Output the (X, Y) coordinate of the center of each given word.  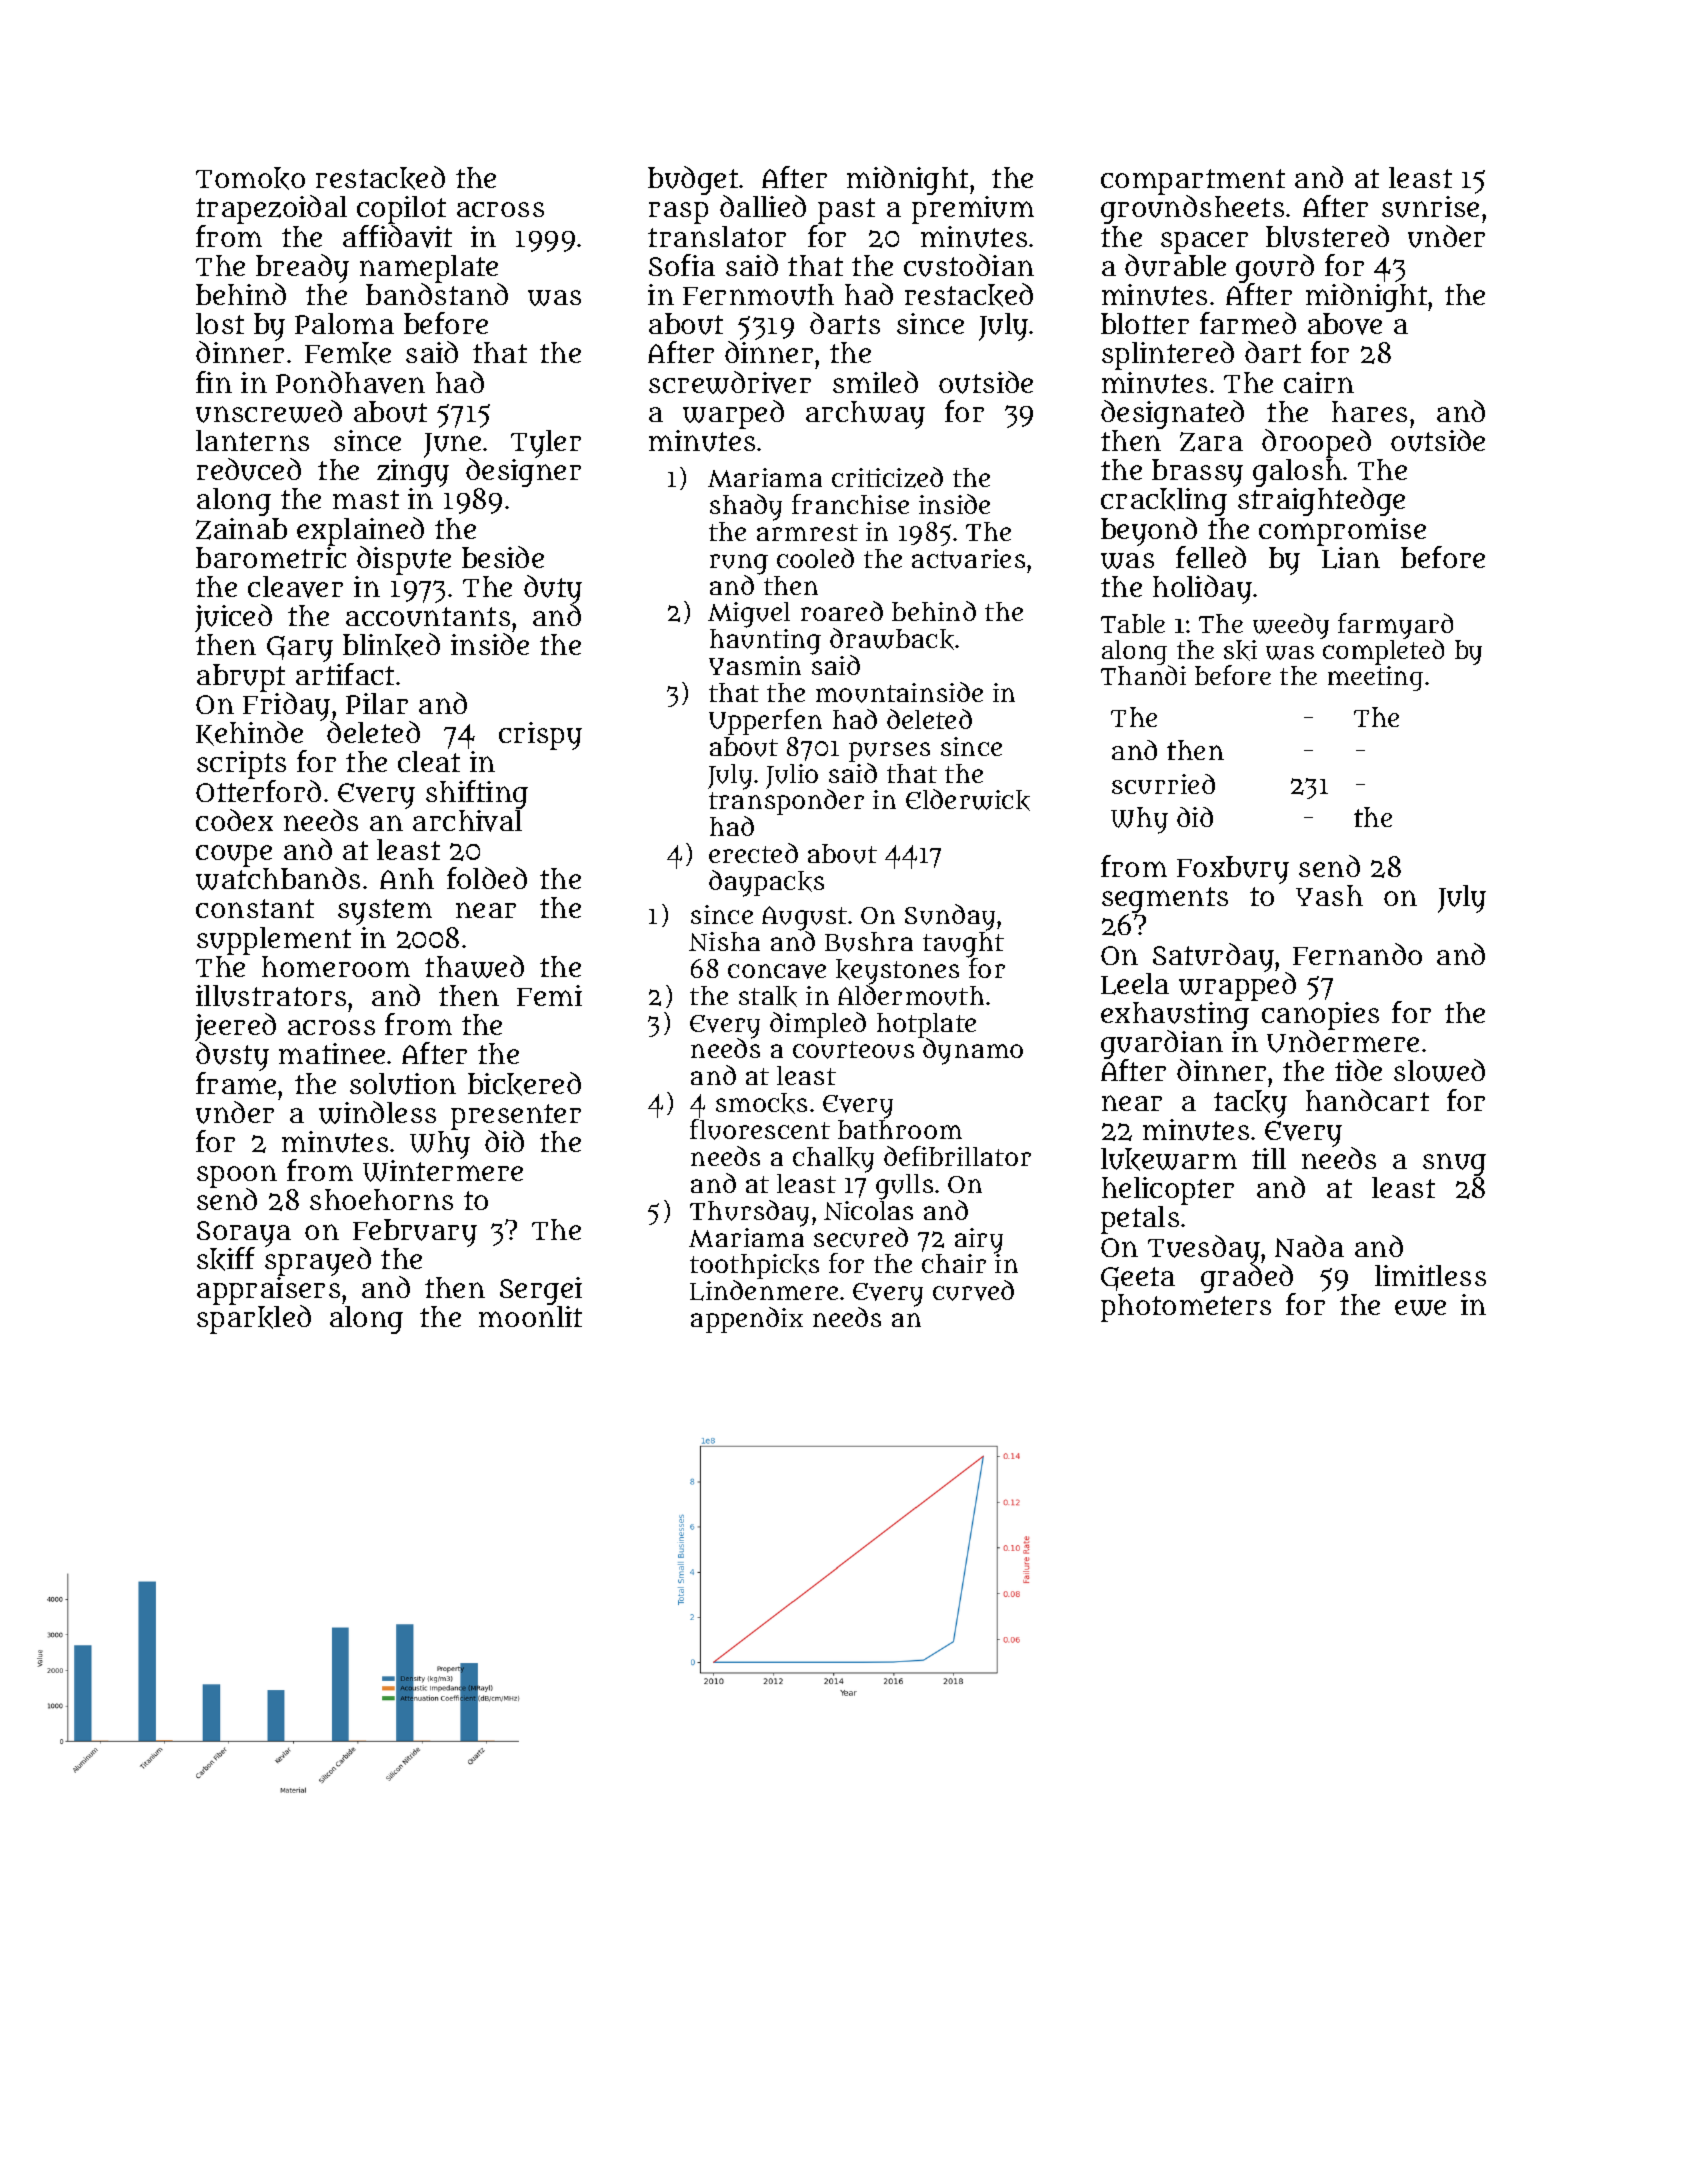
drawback (892, 639)
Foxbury (1233, 870)
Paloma (344, 323)
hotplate (926, 1026)
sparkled (254, 1320)
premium (973, 210)
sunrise (1430, 207)
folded (487, 878)
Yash (1329, 895)
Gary (300, 649)
